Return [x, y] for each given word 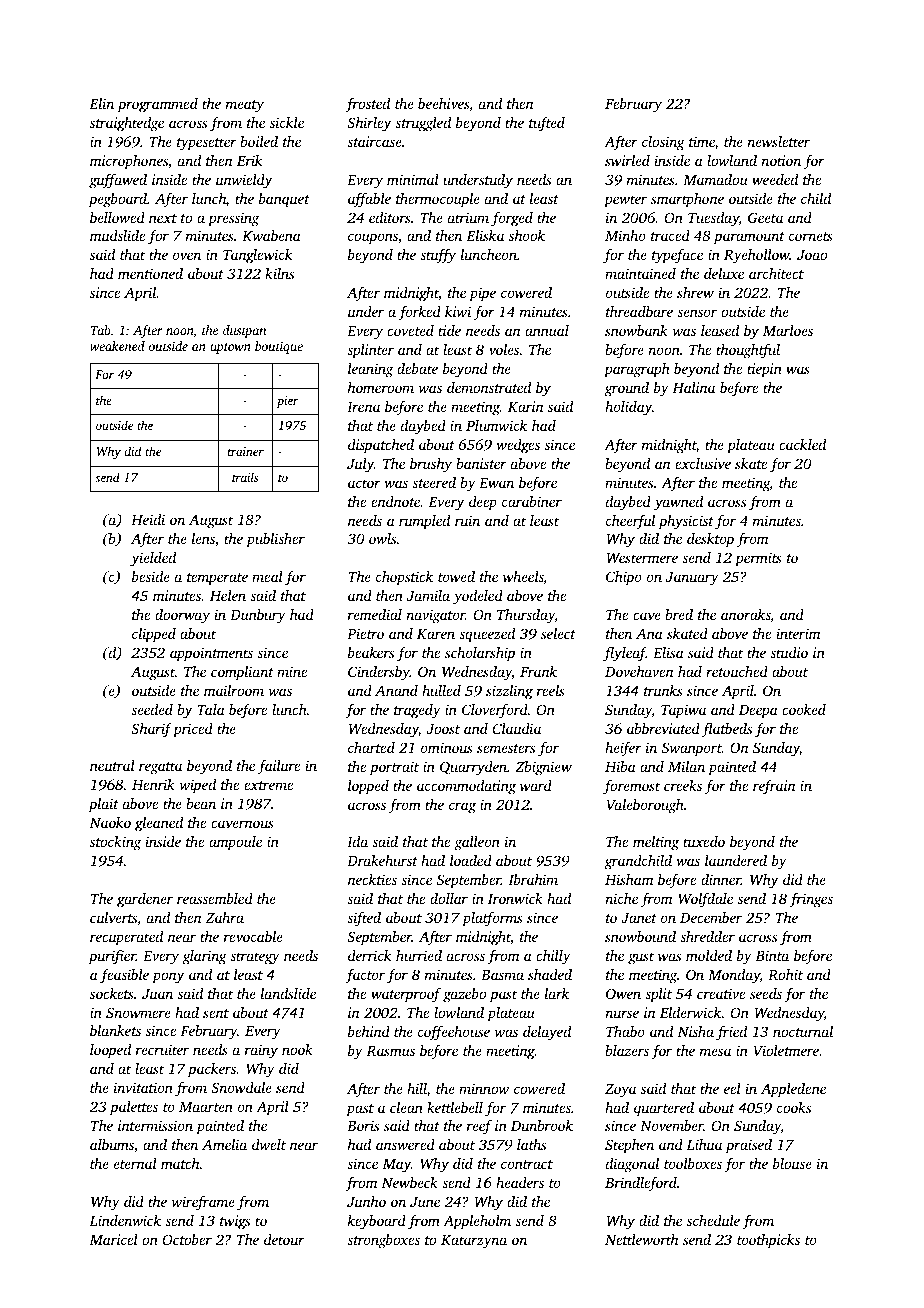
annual [547, 330]
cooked [804, 709]
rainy [261, 1051]
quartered [664, 1109]
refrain [774, 787]
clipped [154, 635]
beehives [443, 103]
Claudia [517, 728]
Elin [101, 103]
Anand [396, 690]
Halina [693, 387]
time [702, 143]
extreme [268, 785]
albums [112, 1144]
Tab [100, 330]
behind [369, 1031]
